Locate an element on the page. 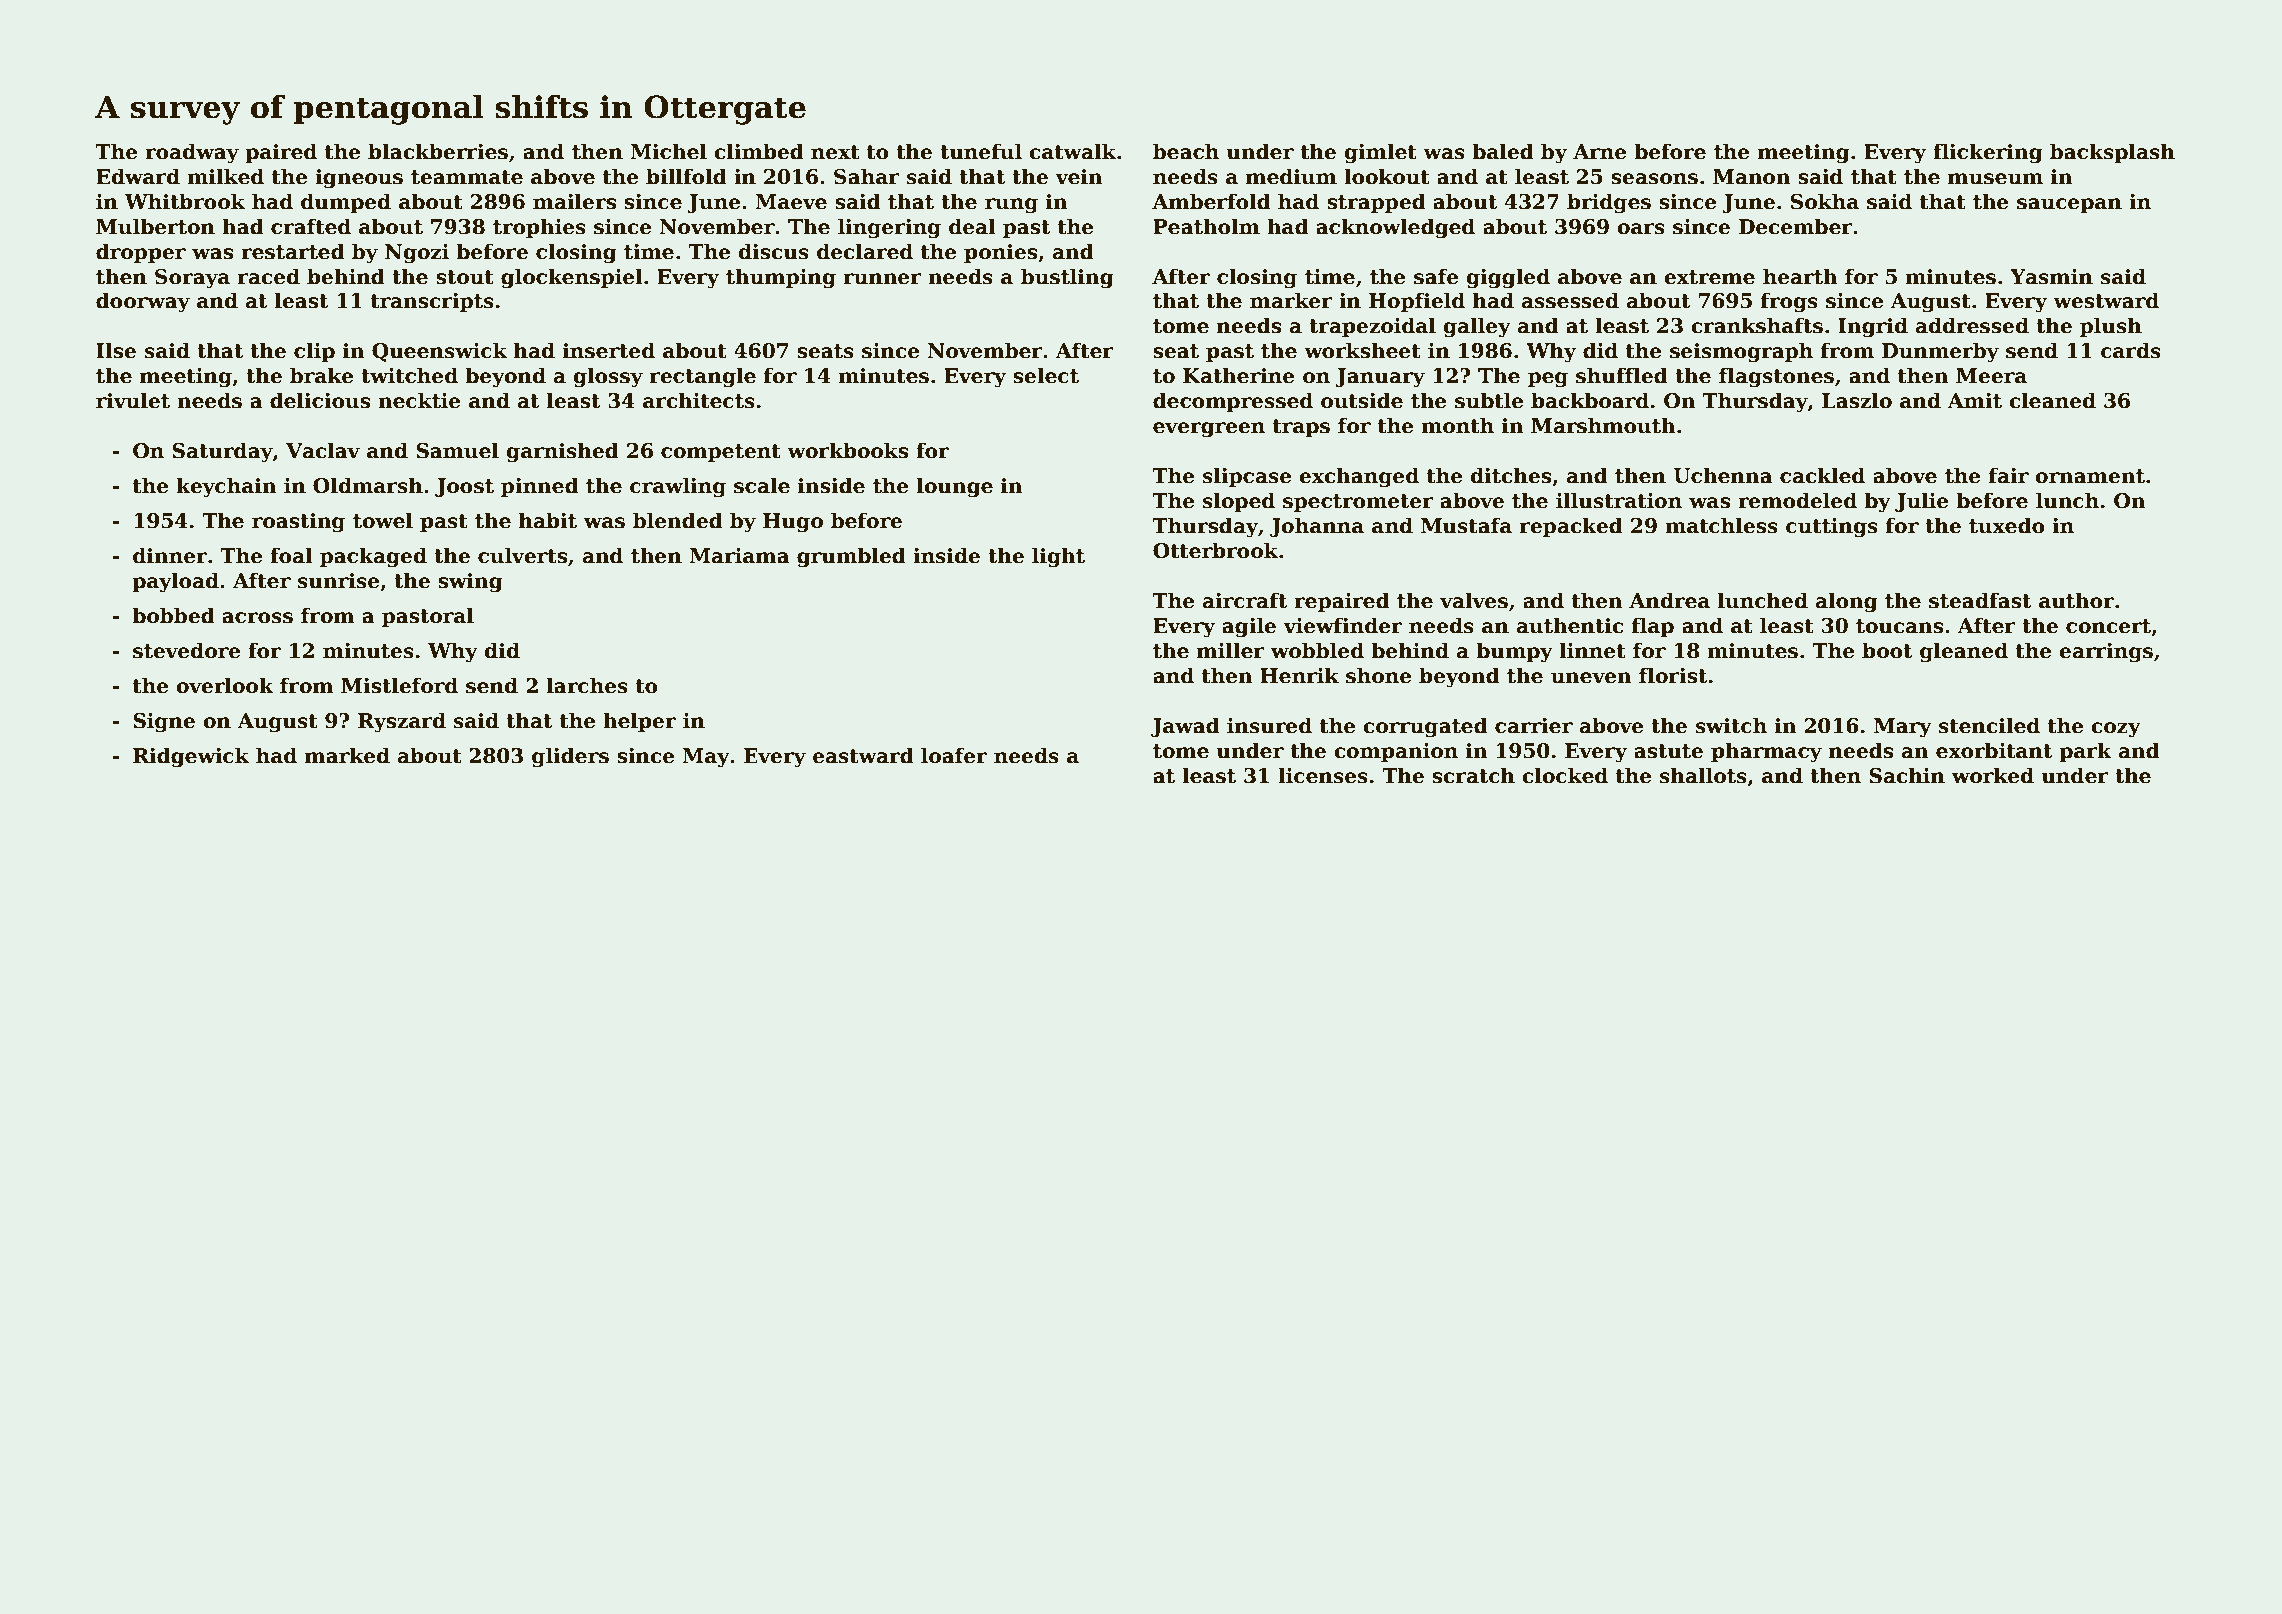 The image size is (2282, 1614). Laszlo is located at coordinates (1857, 400).
